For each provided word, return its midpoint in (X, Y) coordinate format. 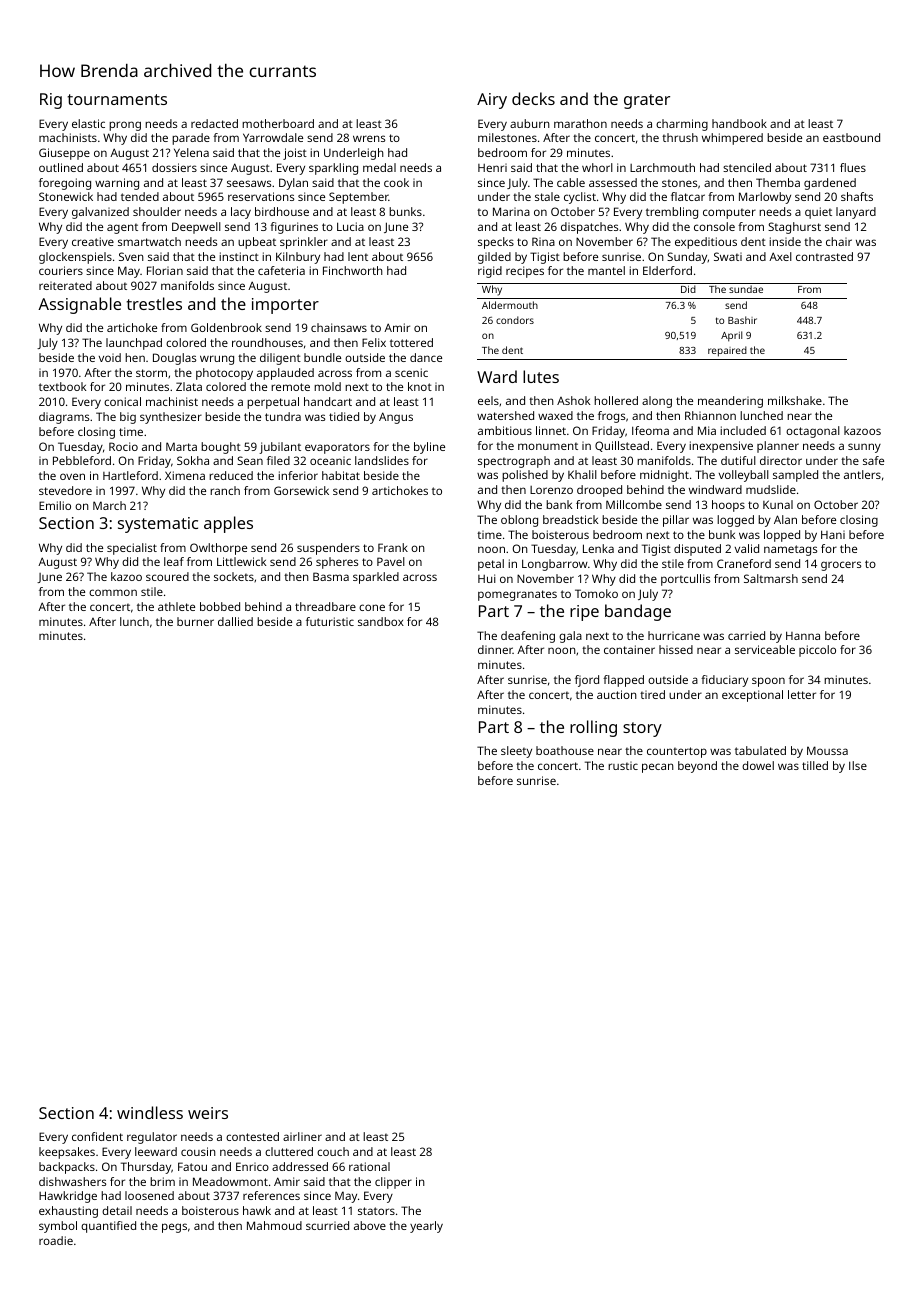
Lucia (350, 226)
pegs (174, 1228)
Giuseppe (64, 154)
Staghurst (794, 228)
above (370, 1225)
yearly (426, 1227)
